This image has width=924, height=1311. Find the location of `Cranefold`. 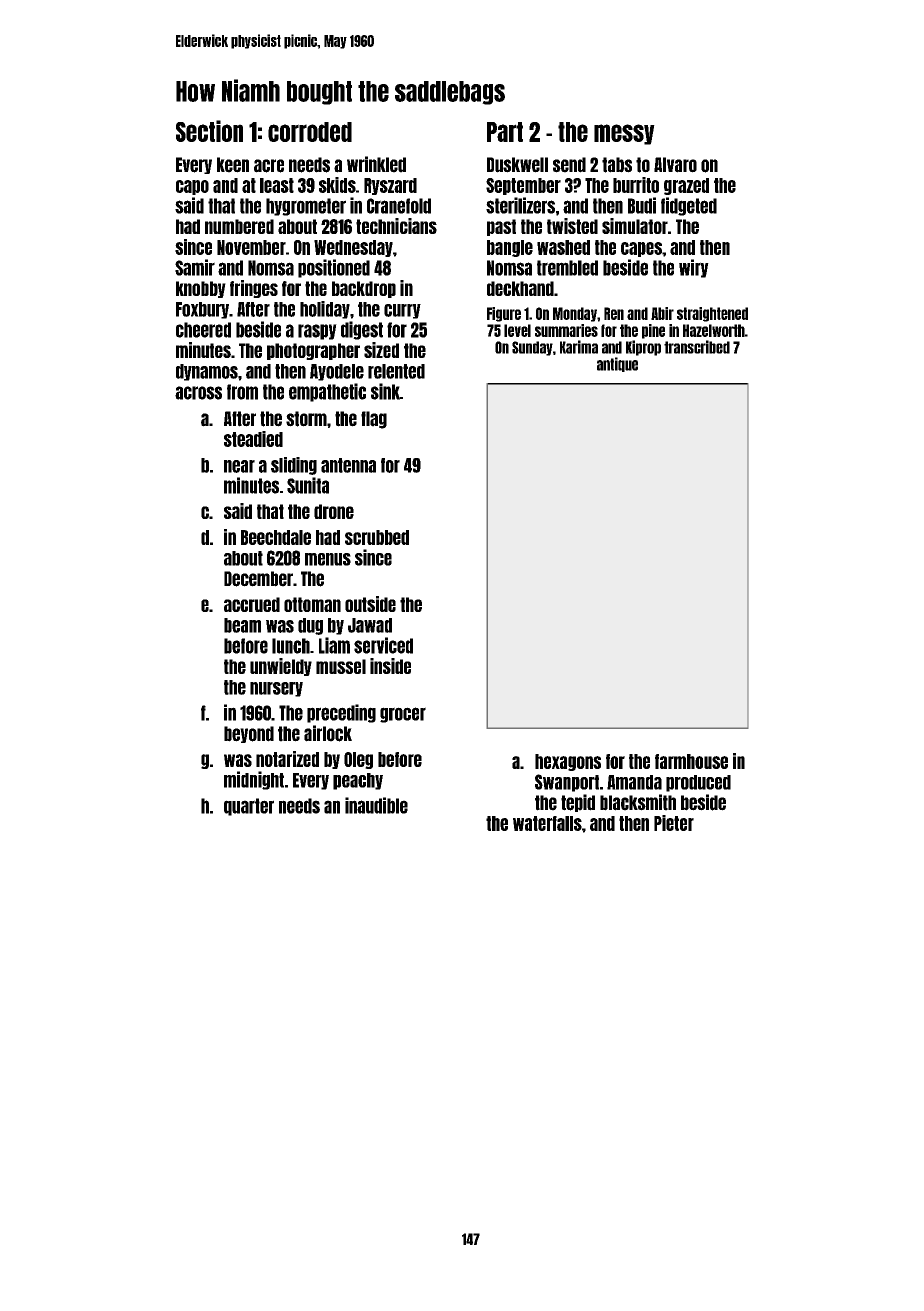

Cranefold is located at coordinates (399, 206).
